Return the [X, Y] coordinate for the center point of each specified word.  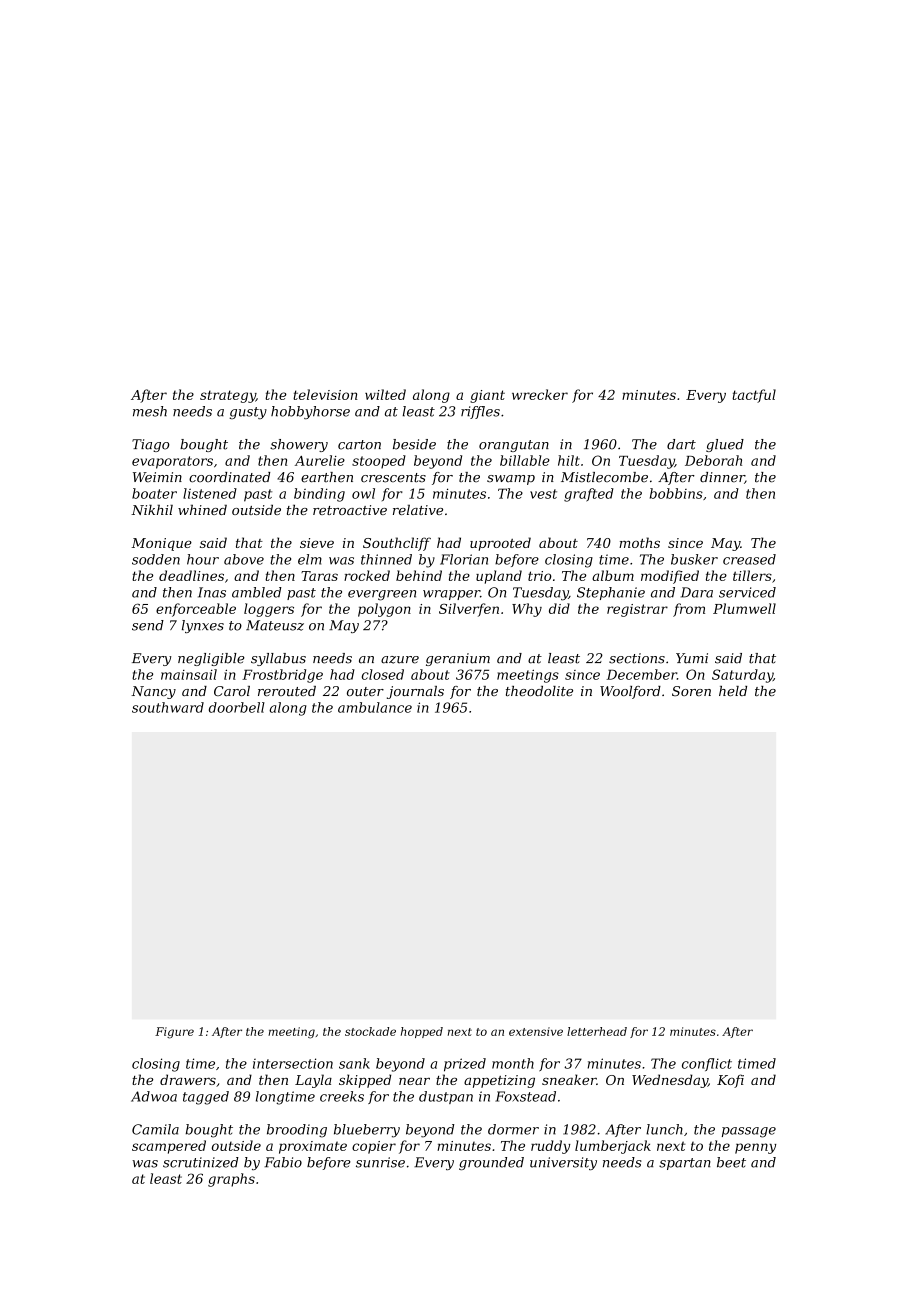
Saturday [742, 676]
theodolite [539, 691]
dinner [722, 478]
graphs [231, 1180]
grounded [491, 1163]
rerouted [287, 691]
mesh [150, 411]
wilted [385, 394]
